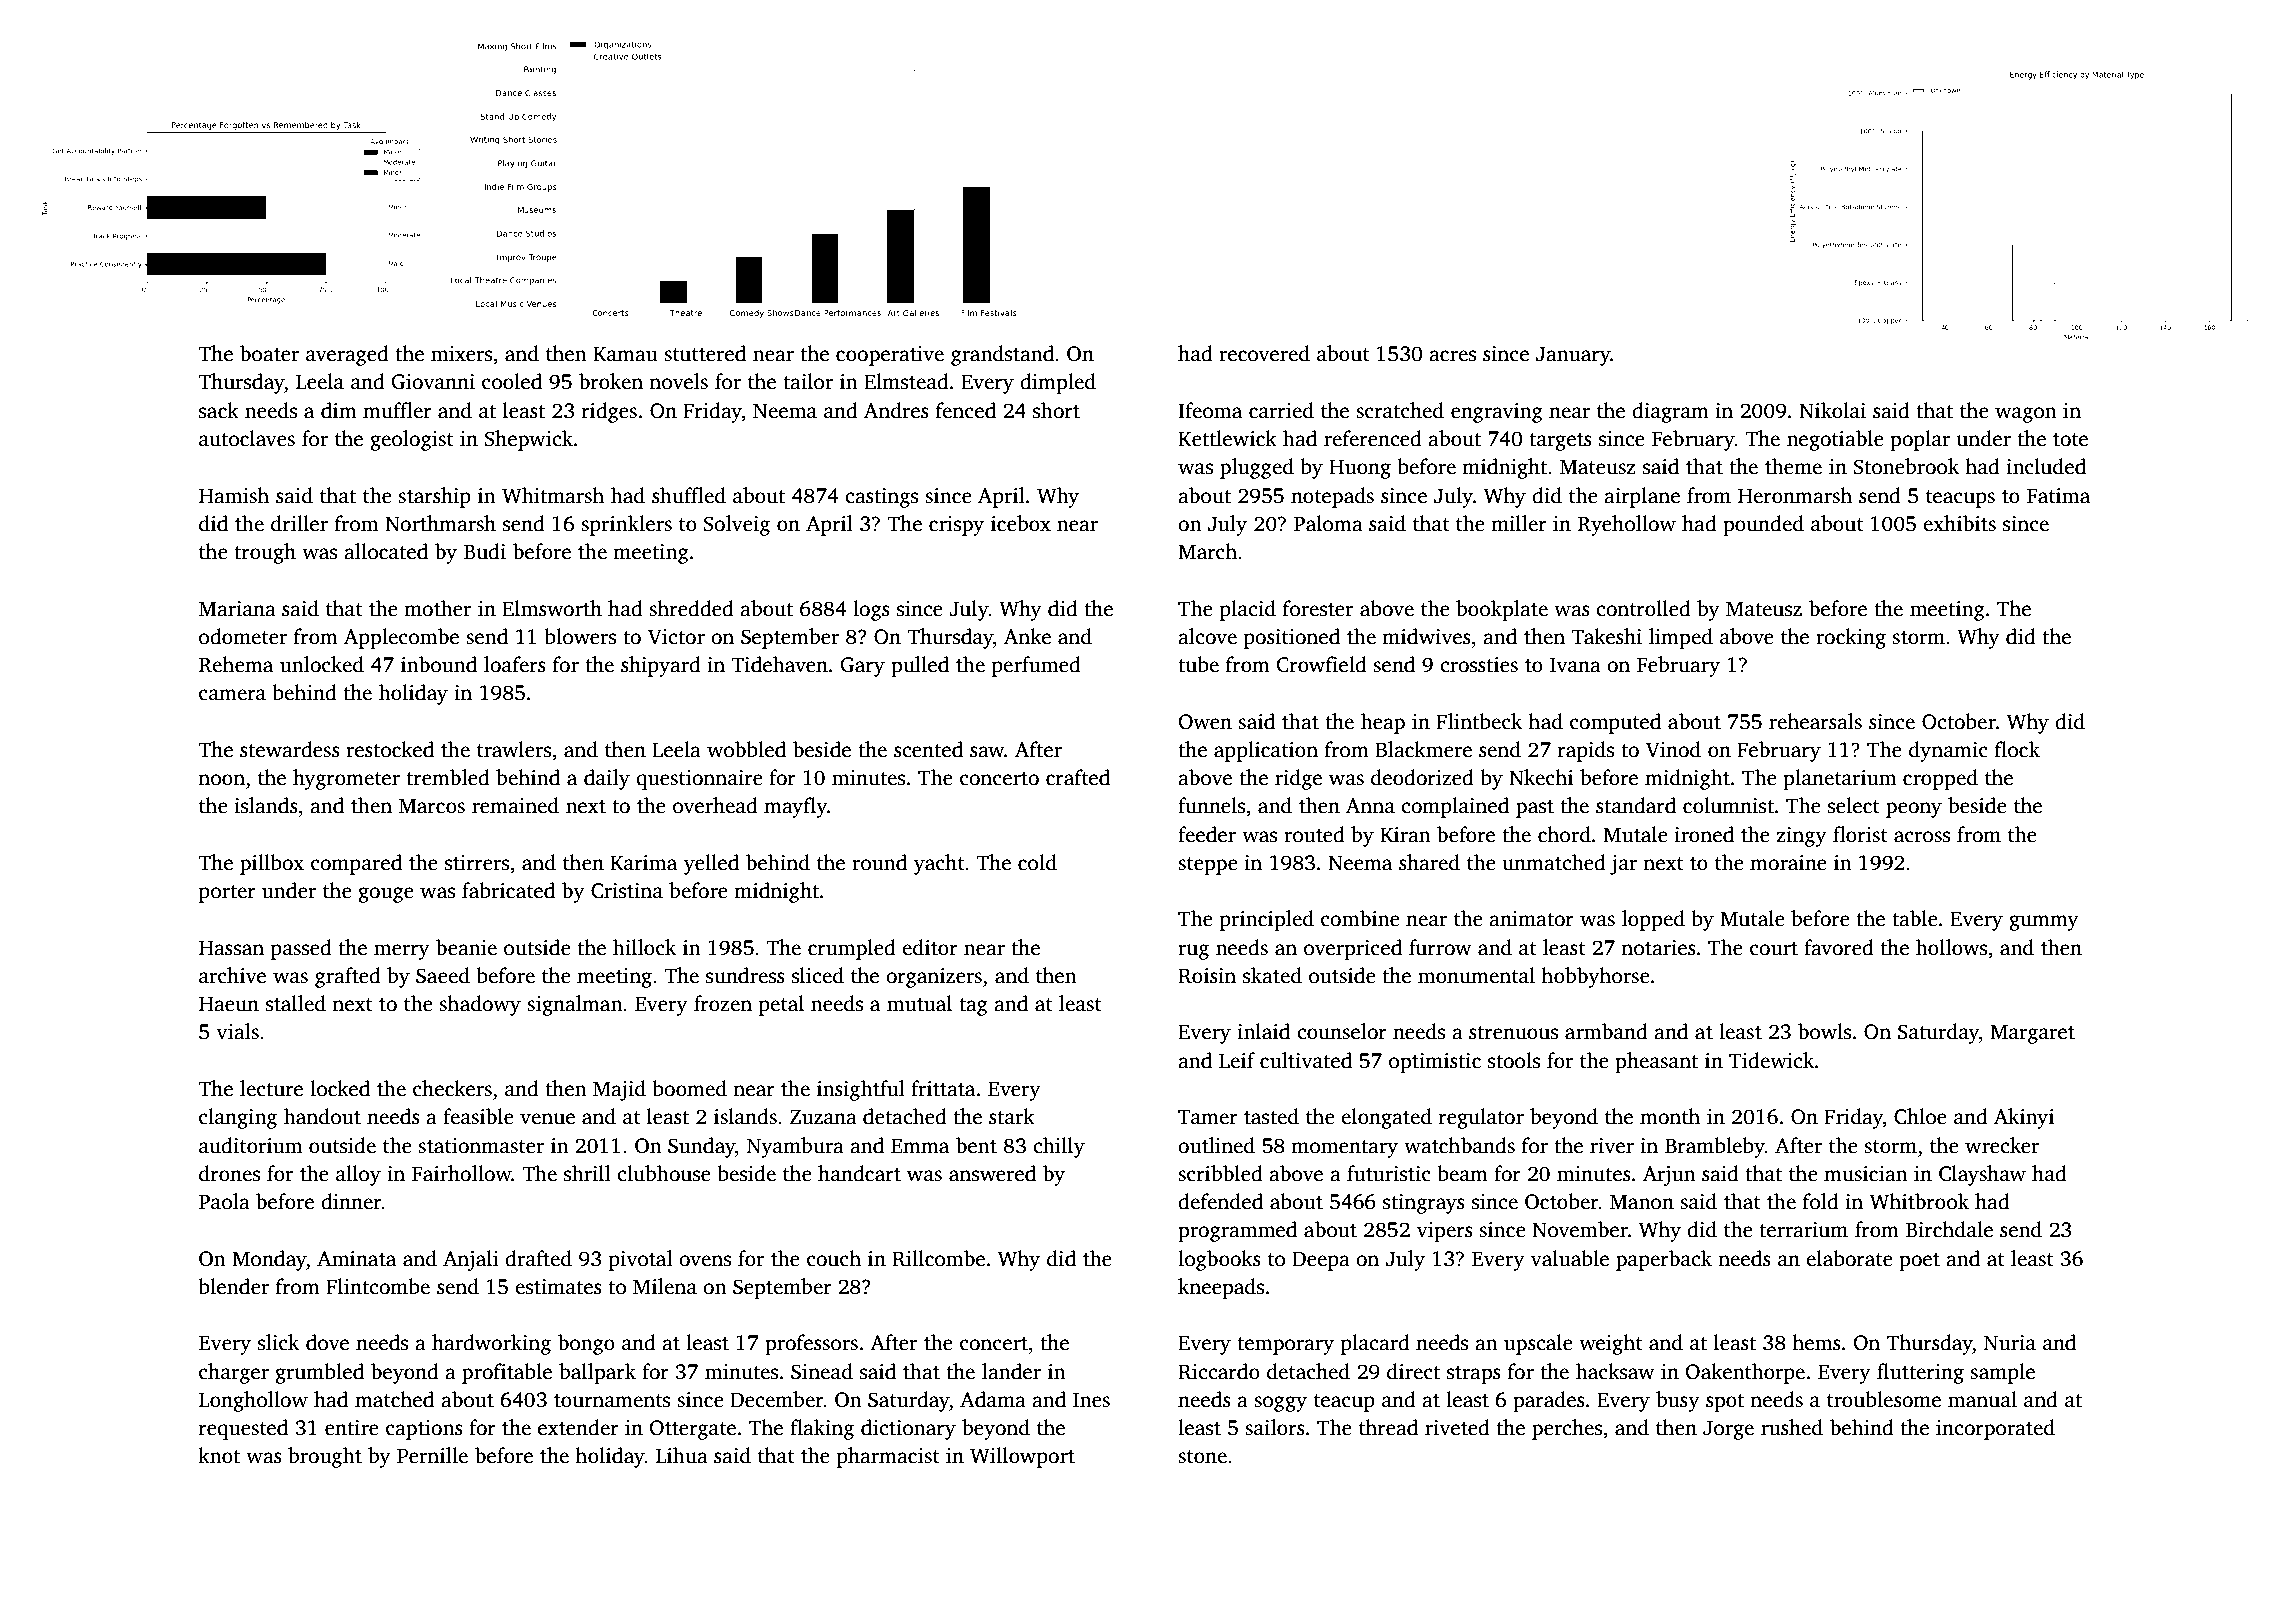 This page has height=1620, width=2292. What do you see at coordinates (271, 1088) in the page?
I see `lecture` at bounding box center [271, 1088].
